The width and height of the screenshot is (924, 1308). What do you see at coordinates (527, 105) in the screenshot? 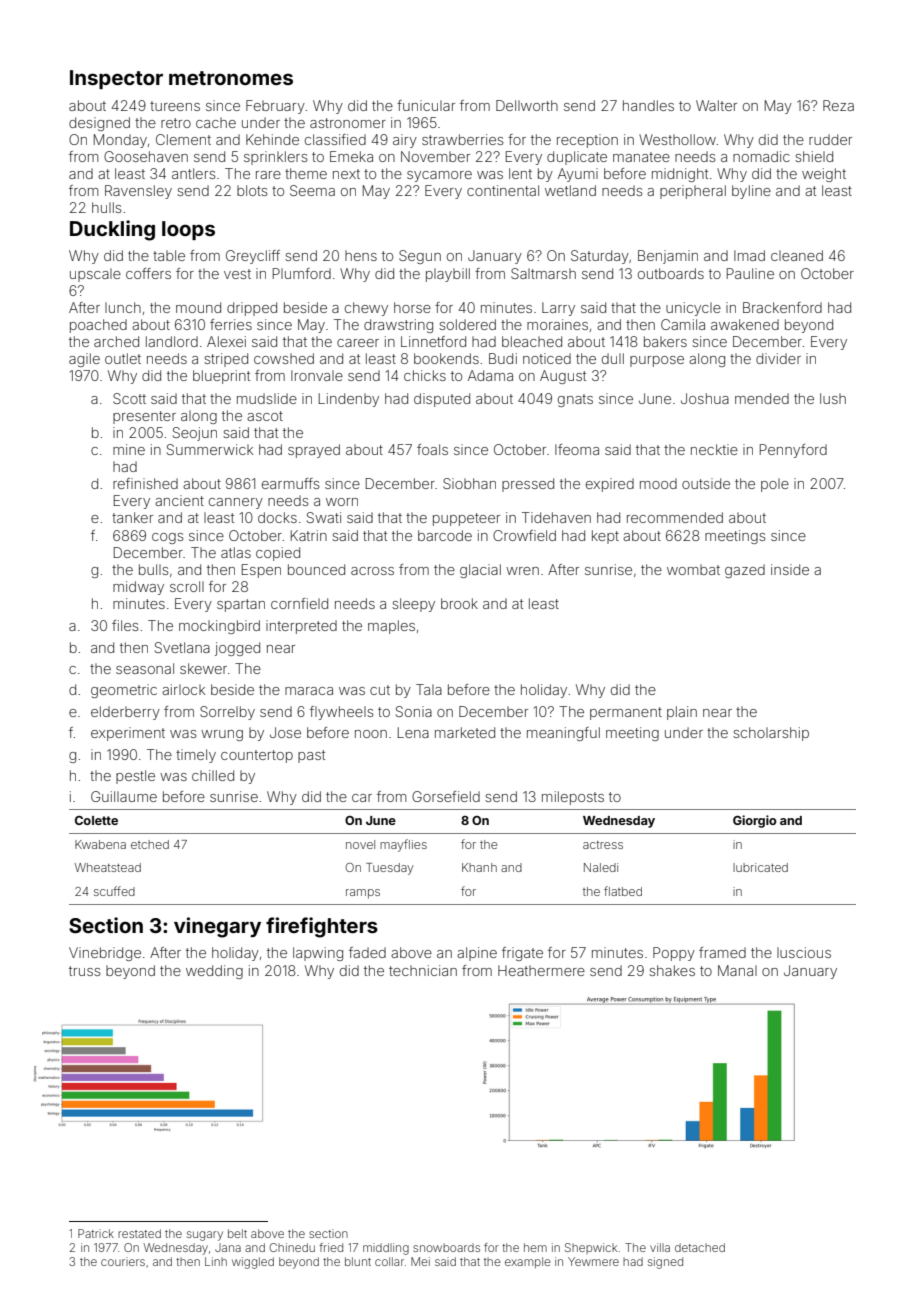
I see `Dellworth` at bounding box center [527, 105].
